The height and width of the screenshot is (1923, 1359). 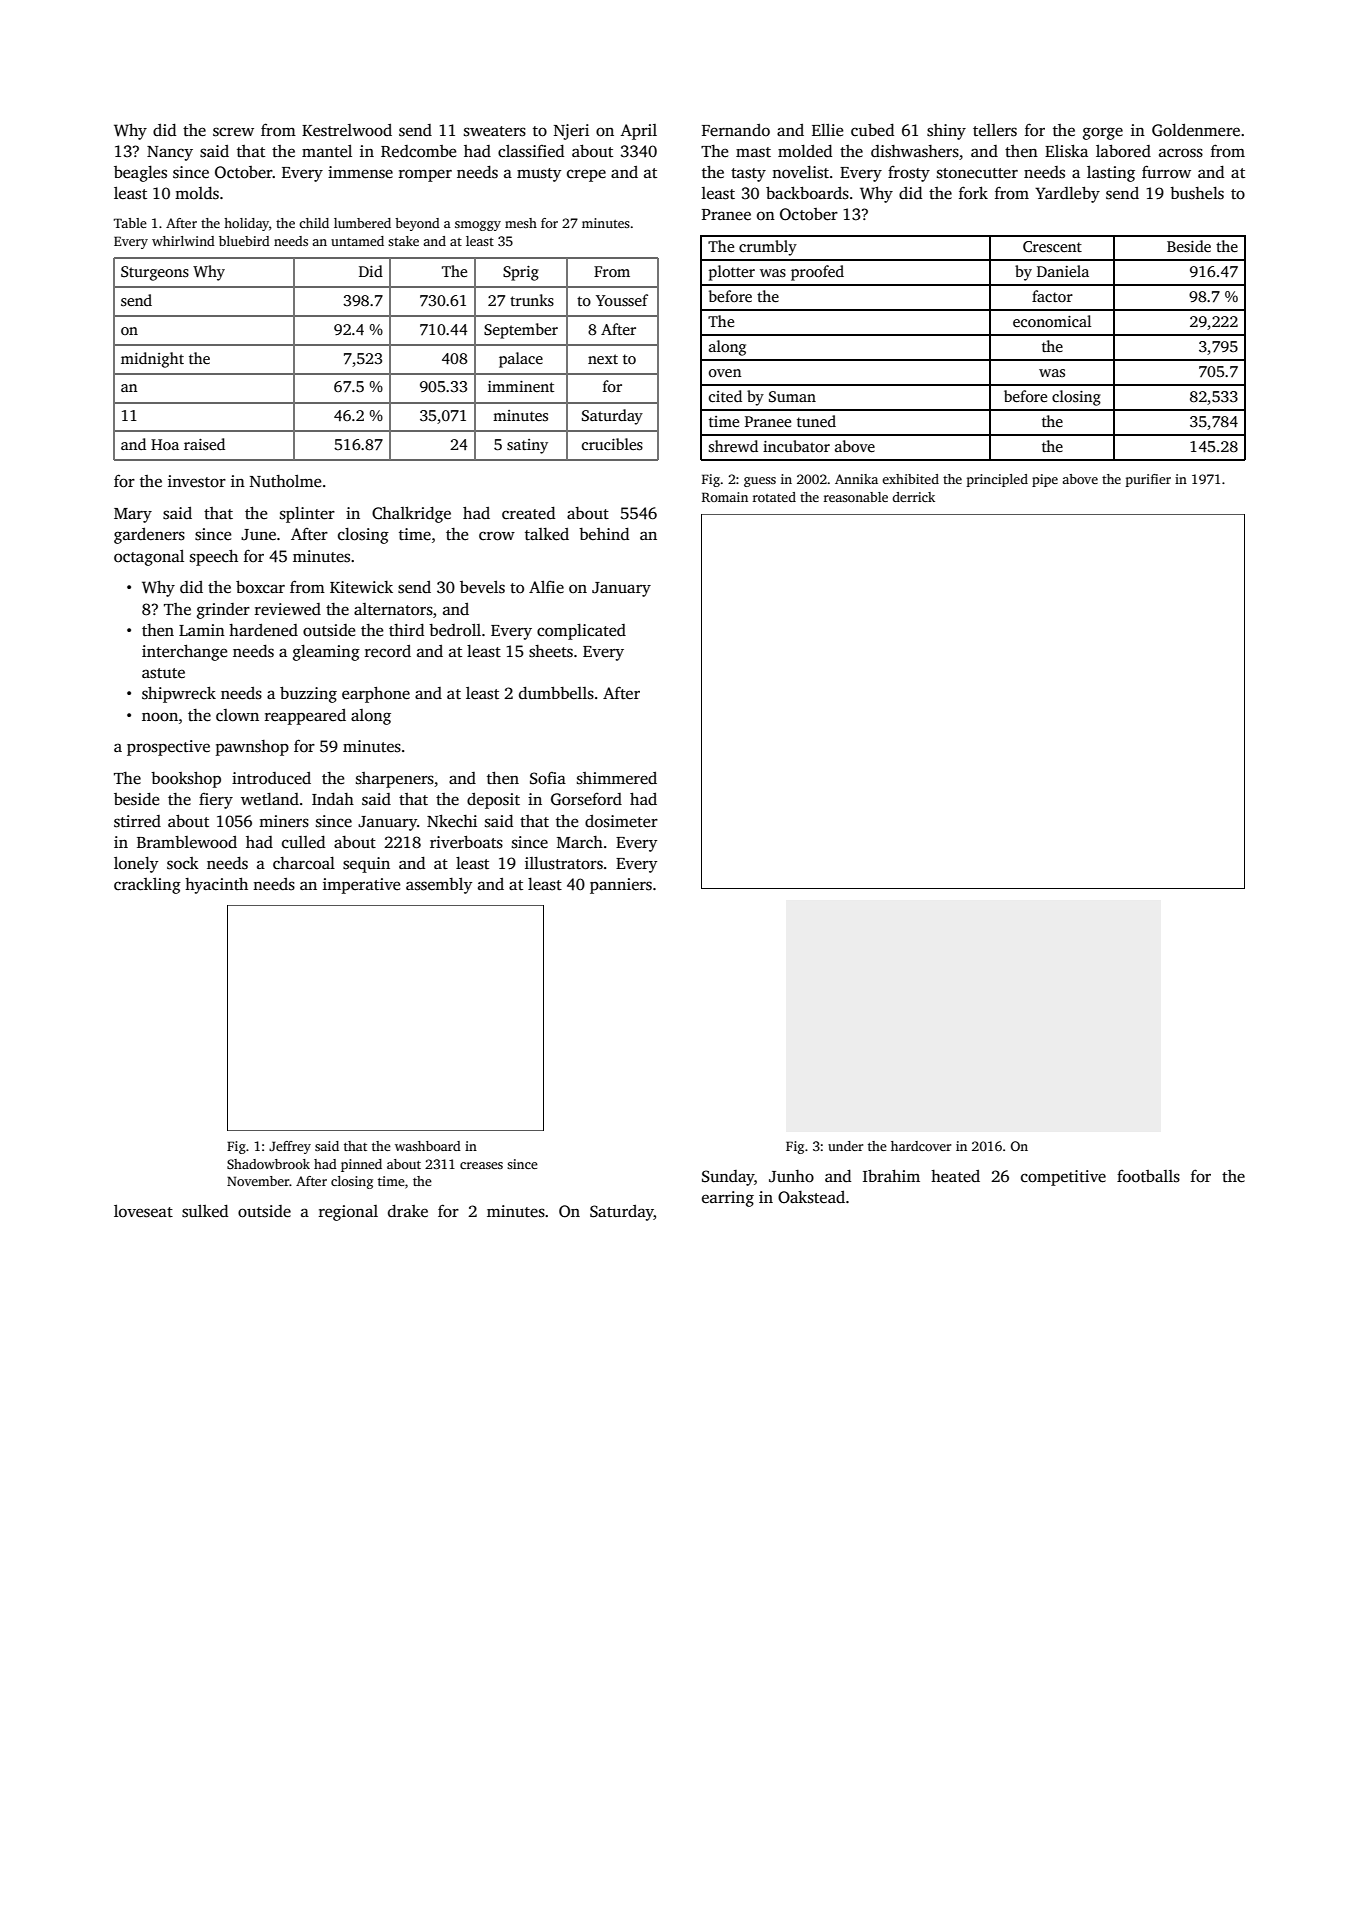 What do you see at coordinates (621, 886) in the screenshot?
I see `panniers` at bounding box center [621, 886].
